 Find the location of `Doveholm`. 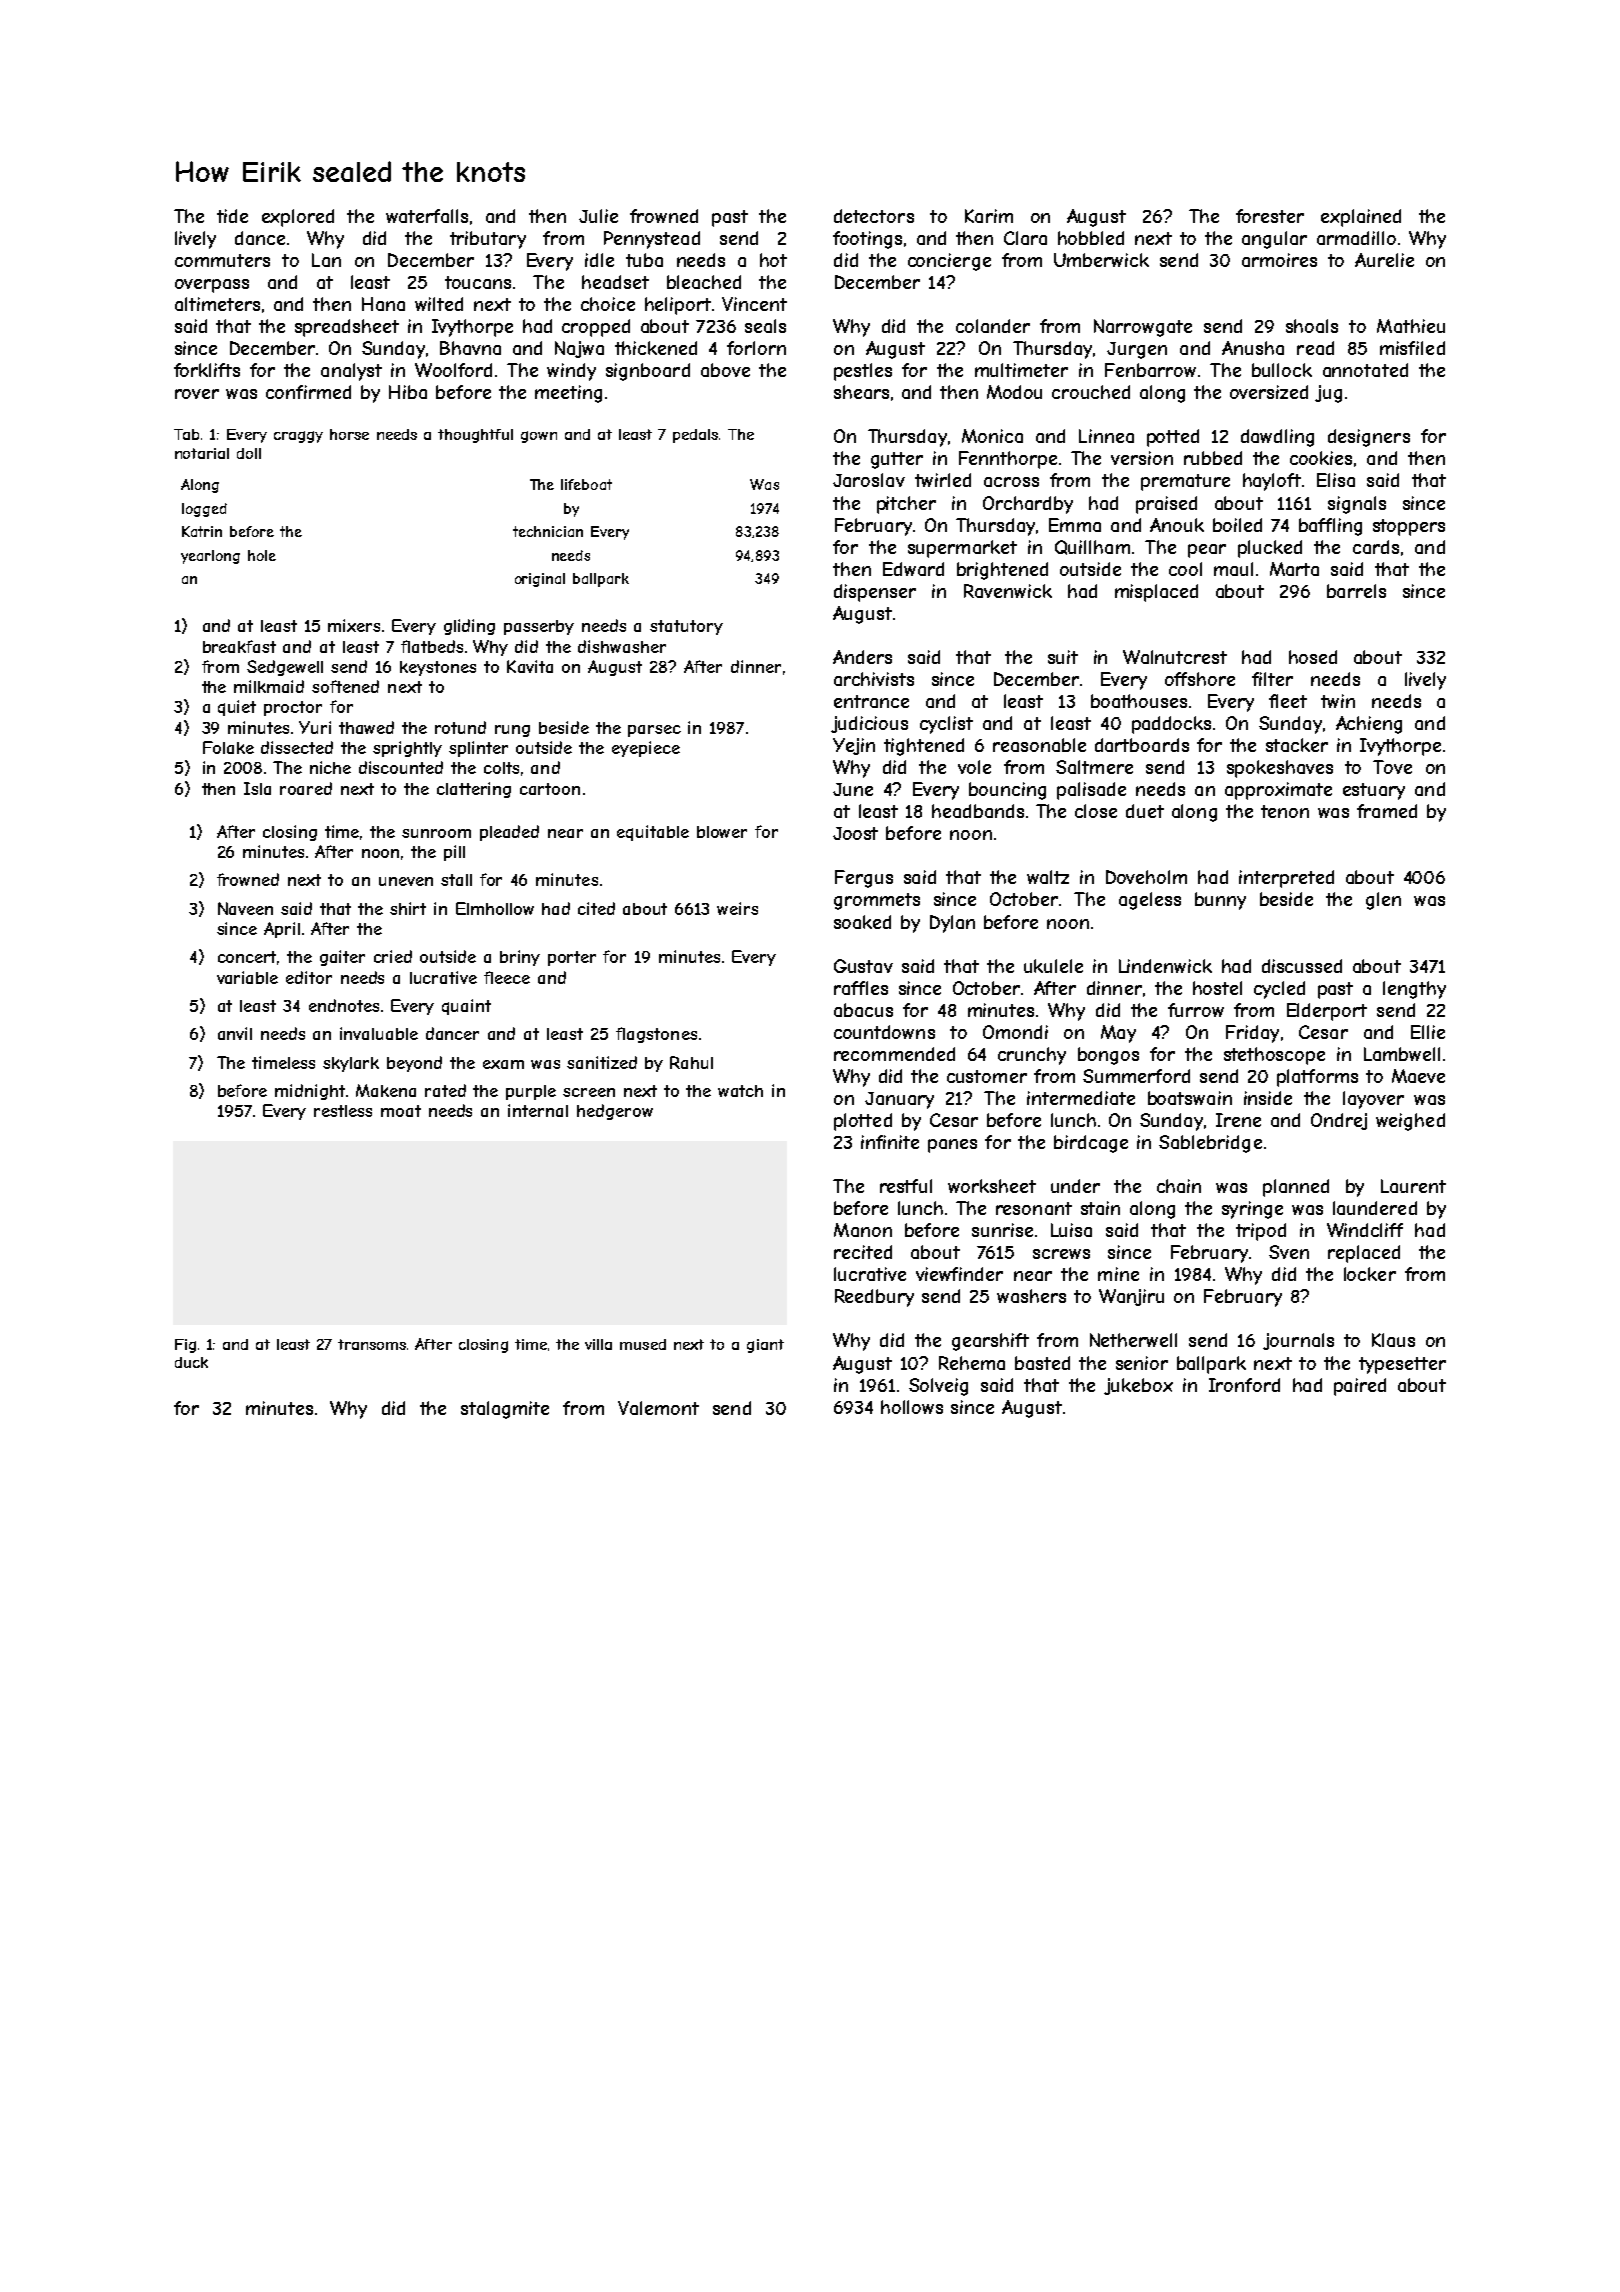

Doveholm is located at coordinates (1146, 877).
